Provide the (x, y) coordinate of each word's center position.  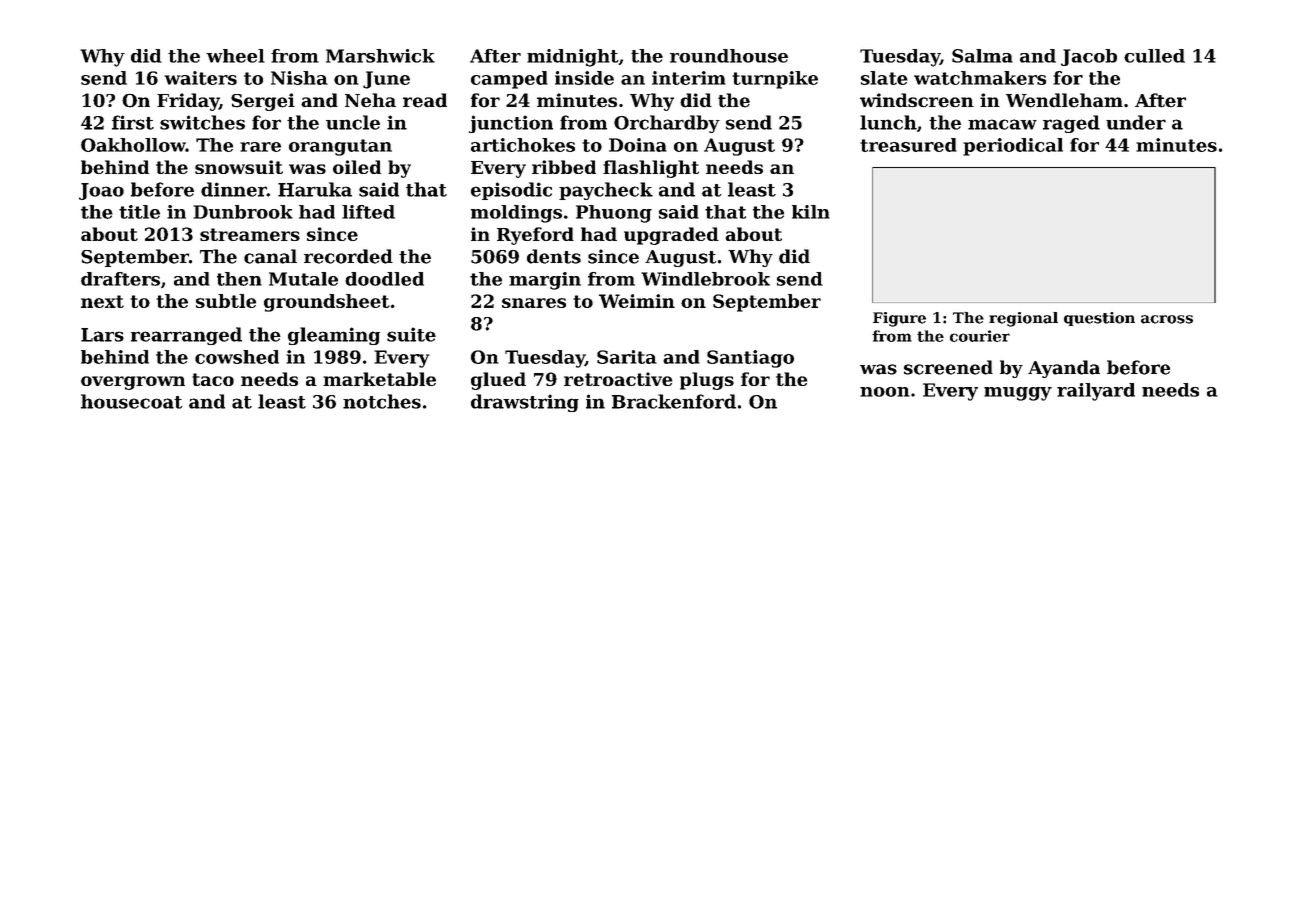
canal (270, 256)
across (1167, 319)
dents (554, 256)
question (1099, 319)
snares (534, 303)
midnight (572, 58)
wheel (235, 56)
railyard (1096, 392)
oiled (357, 167)
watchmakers (980, 78)
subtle (226, 301)
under (1136, 122)
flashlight (651, 169)
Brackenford (674, 401)
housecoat (132, 401)
